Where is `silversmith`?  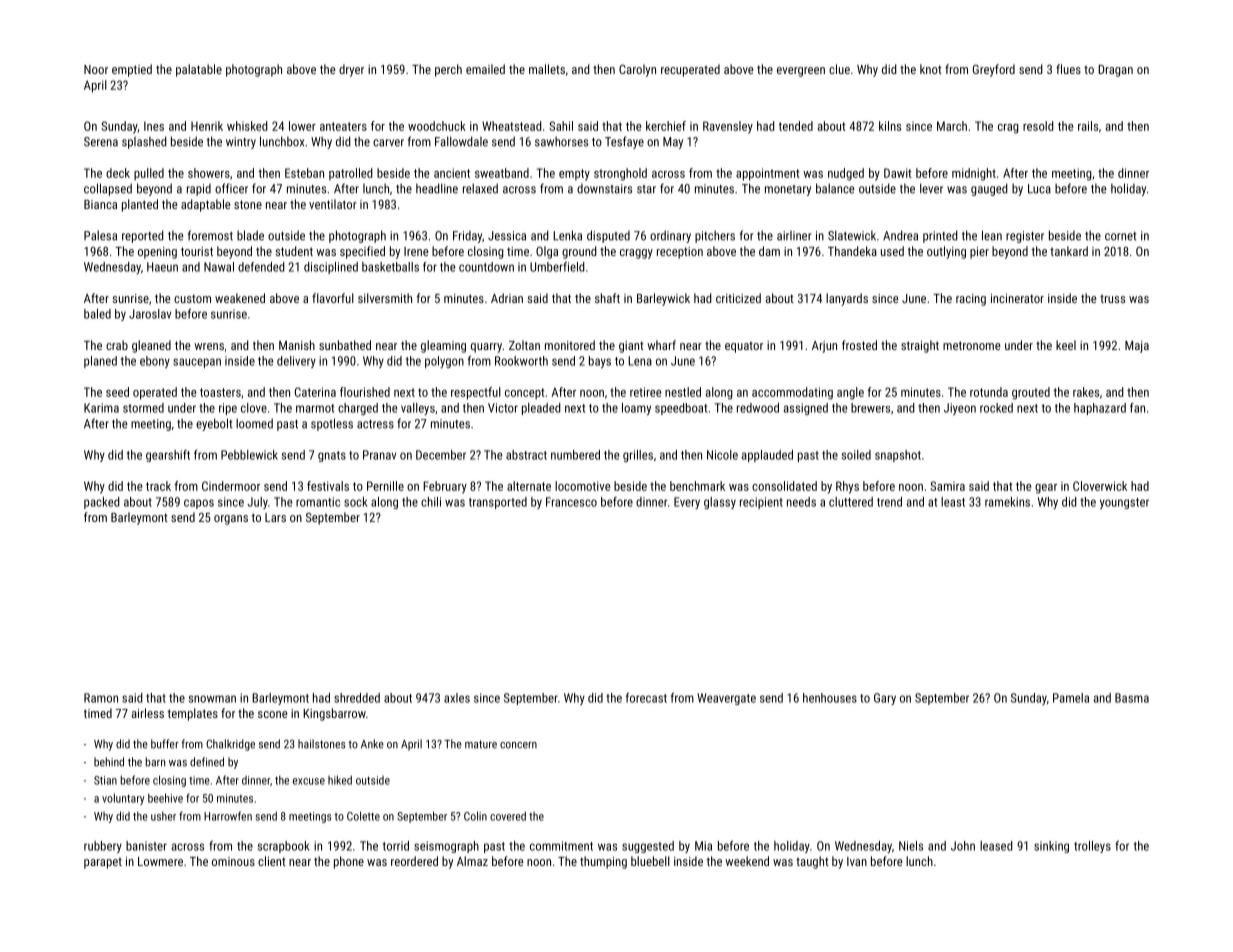
silversmith is located at coordinates (385, 298).
